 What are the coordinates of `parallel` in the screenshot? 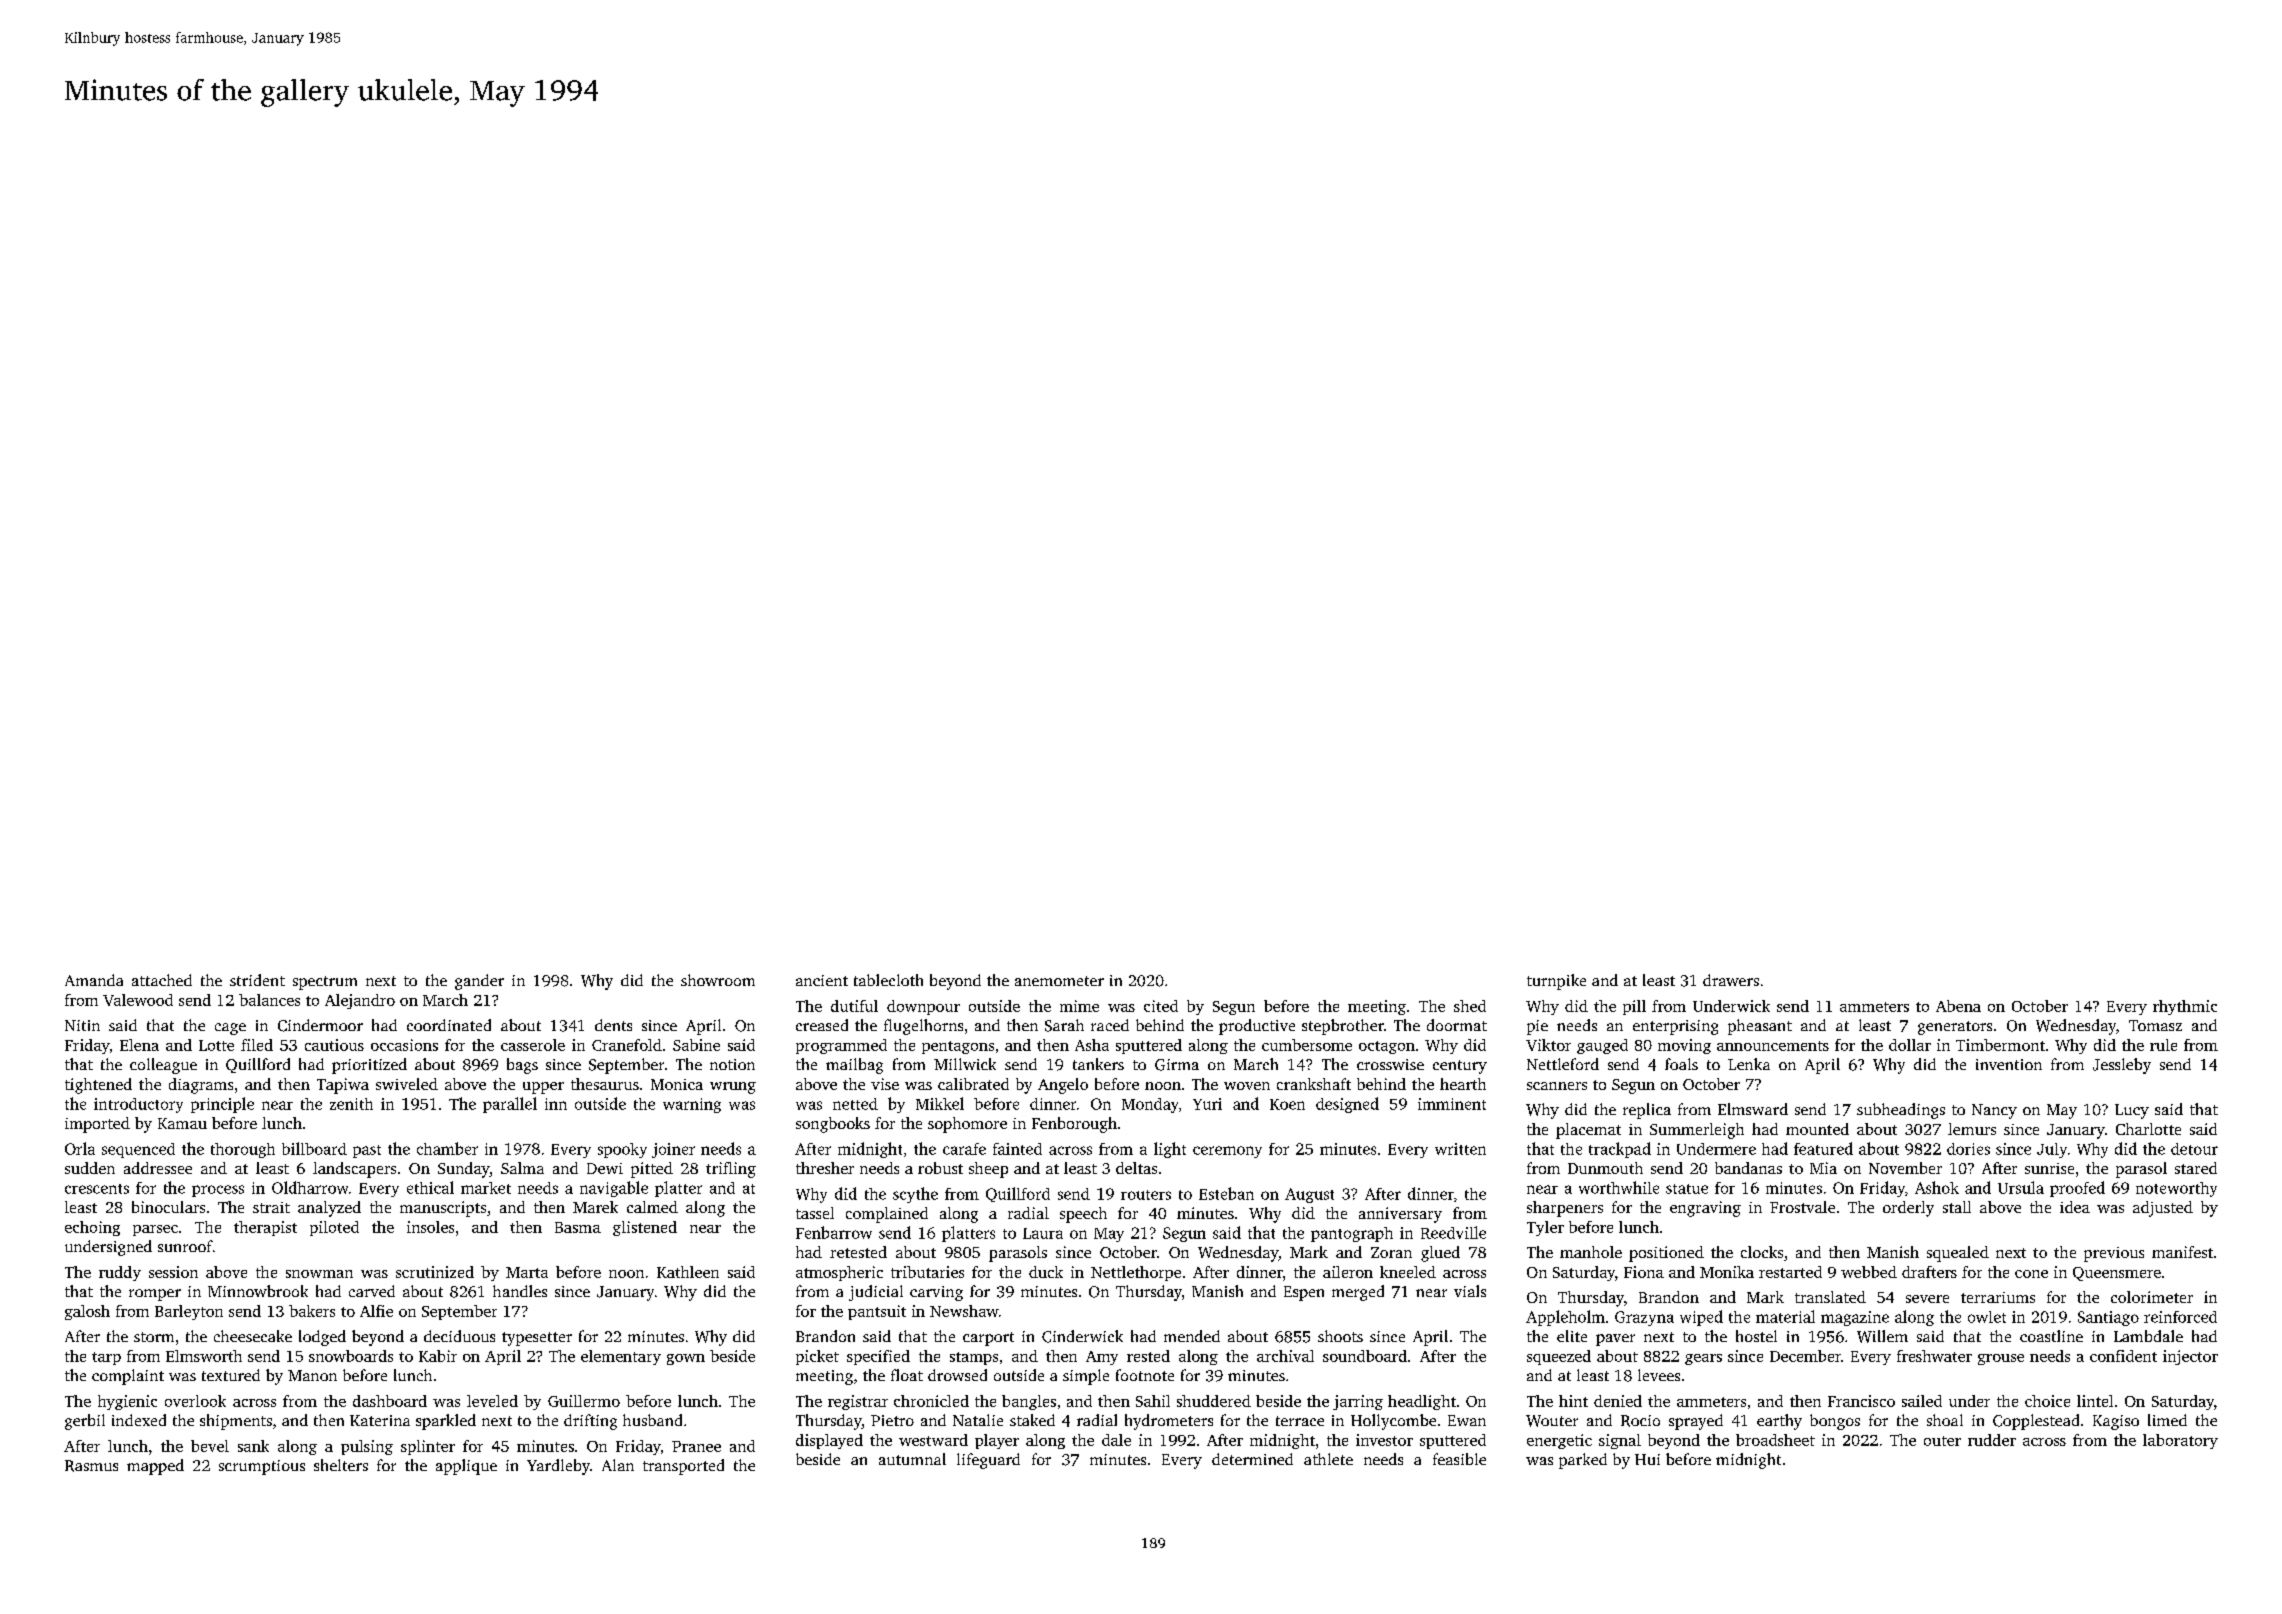 It's located at (510, 1105).
